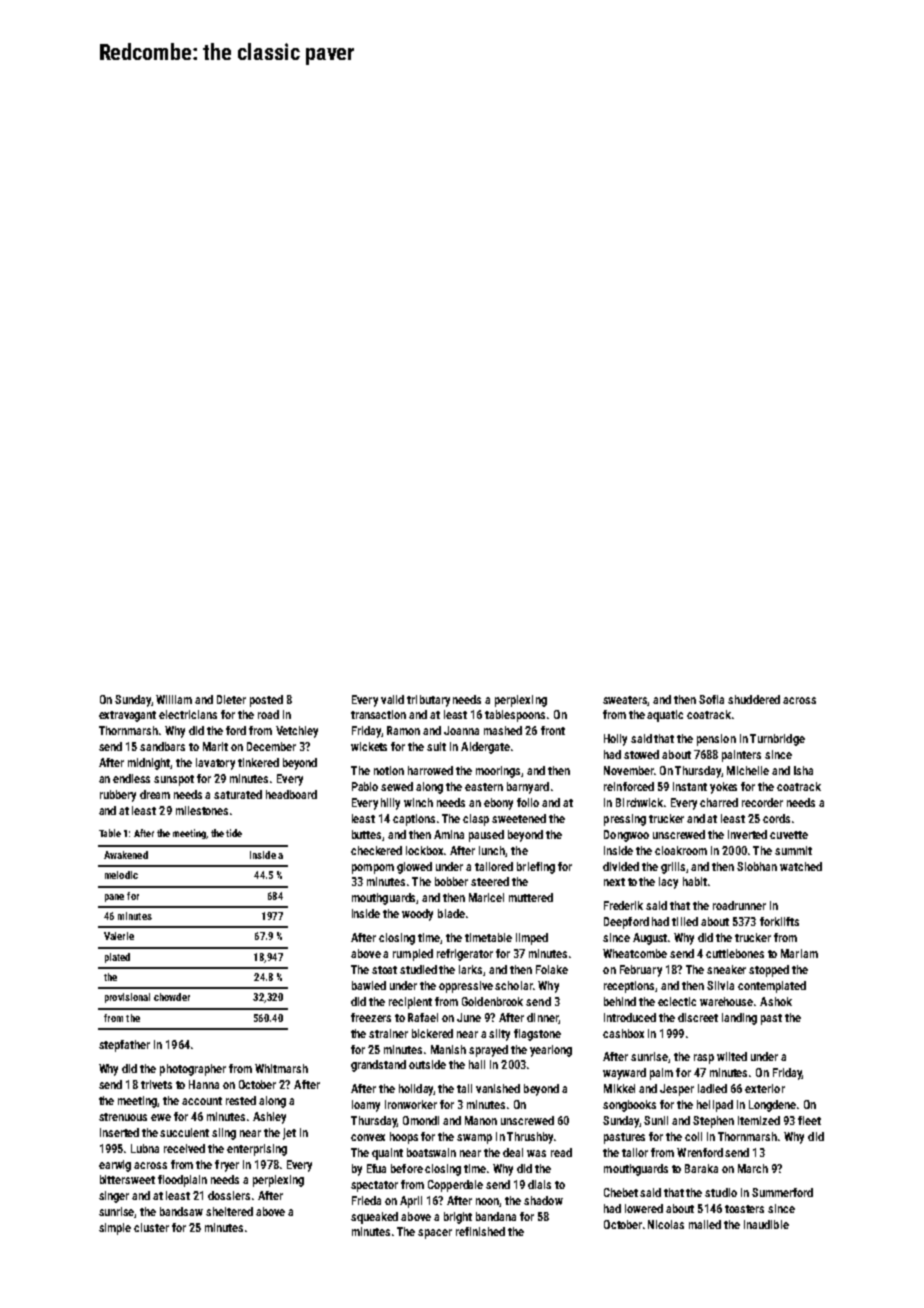 Image resolution: width=924 pixels, height=1308 pixels. I want to click on valid, so click(392, 699).
